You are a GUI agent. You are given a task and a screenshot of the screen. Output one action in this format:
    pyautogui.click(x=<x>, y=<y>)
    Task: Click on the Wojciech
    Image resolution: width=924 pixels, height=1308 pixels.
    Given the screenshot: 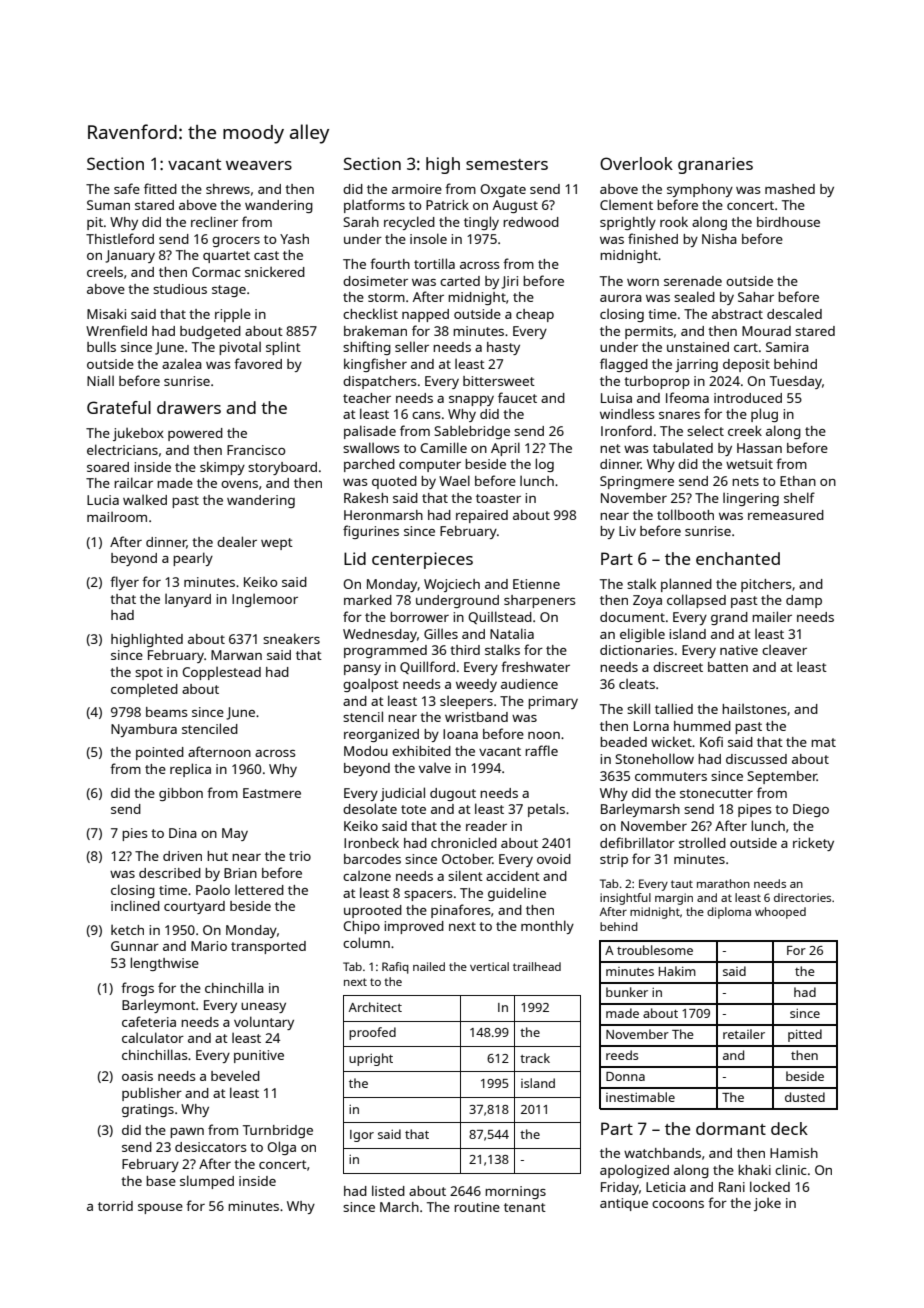 What is the action you would take?
    pyautogui.click(x=452, y=585)
